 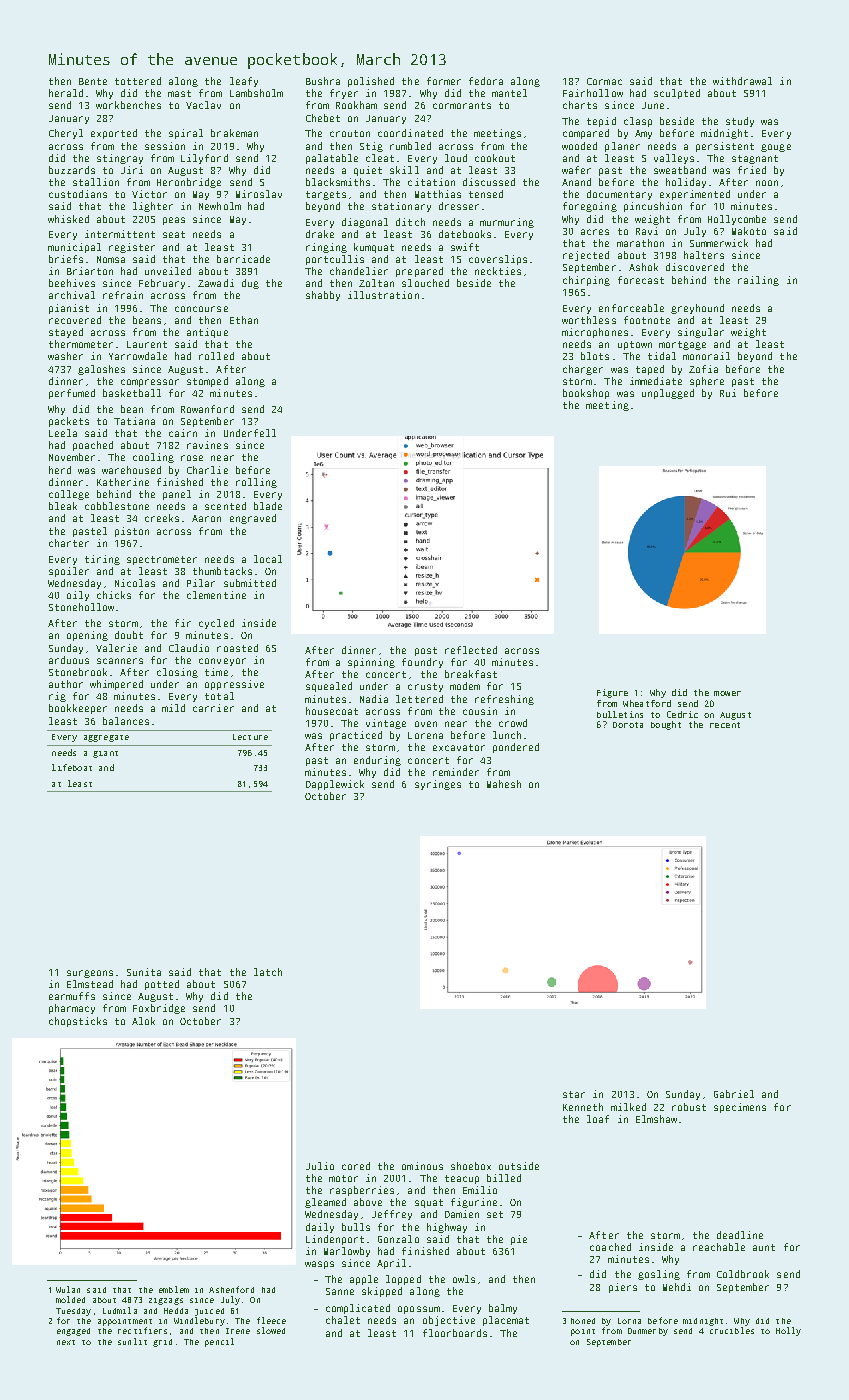 What do you see at coordinates (764, 1247) in the image?
I see `aunt` at bounding box center [764, 1247].
